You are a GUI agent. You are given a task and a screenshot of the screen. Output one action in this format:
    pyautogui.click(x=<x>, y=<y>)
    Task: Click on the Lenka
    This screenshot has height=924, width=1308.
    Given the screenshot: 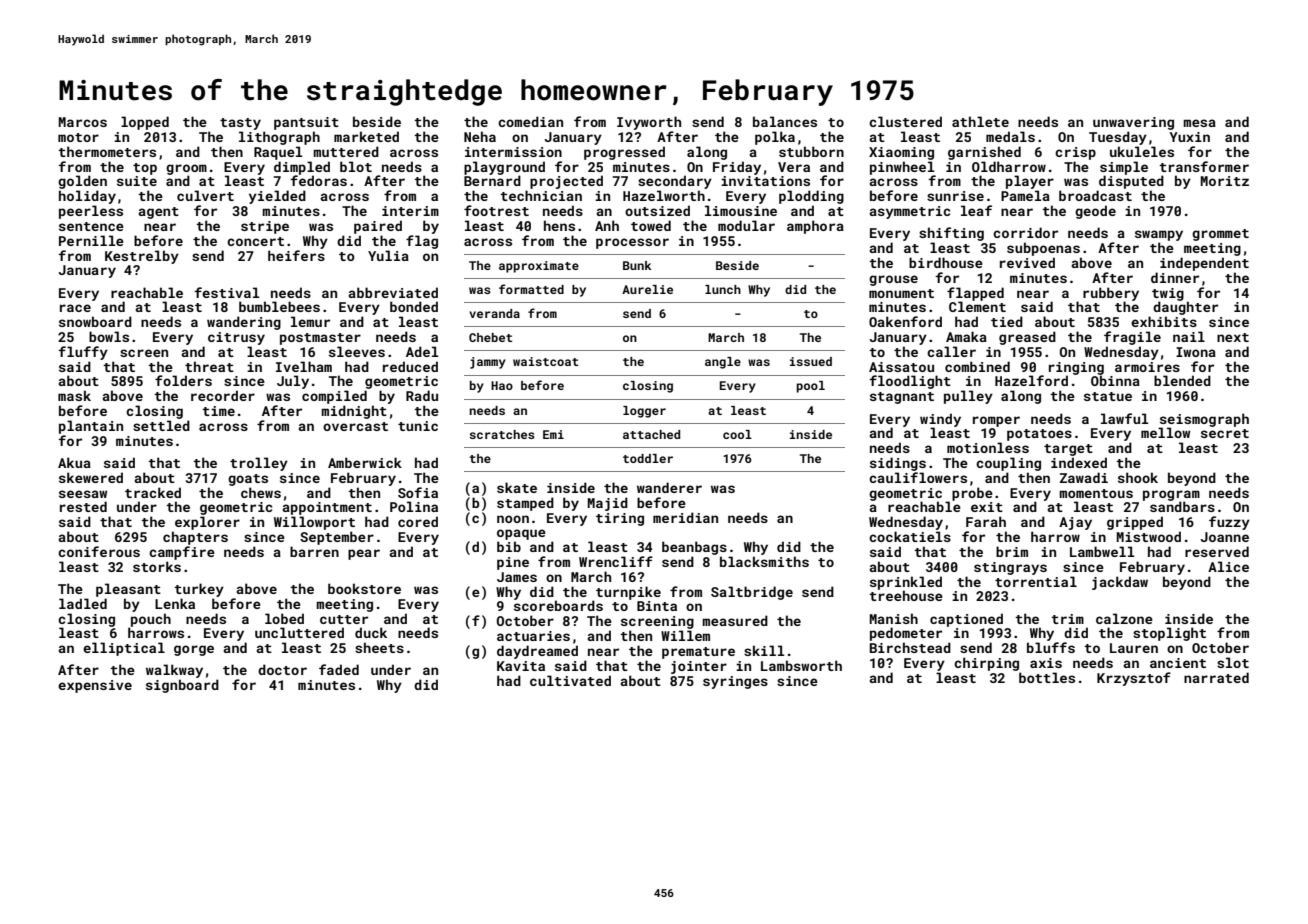 What is the action you would take?
    pyautogui.click(x=175, y=603)
